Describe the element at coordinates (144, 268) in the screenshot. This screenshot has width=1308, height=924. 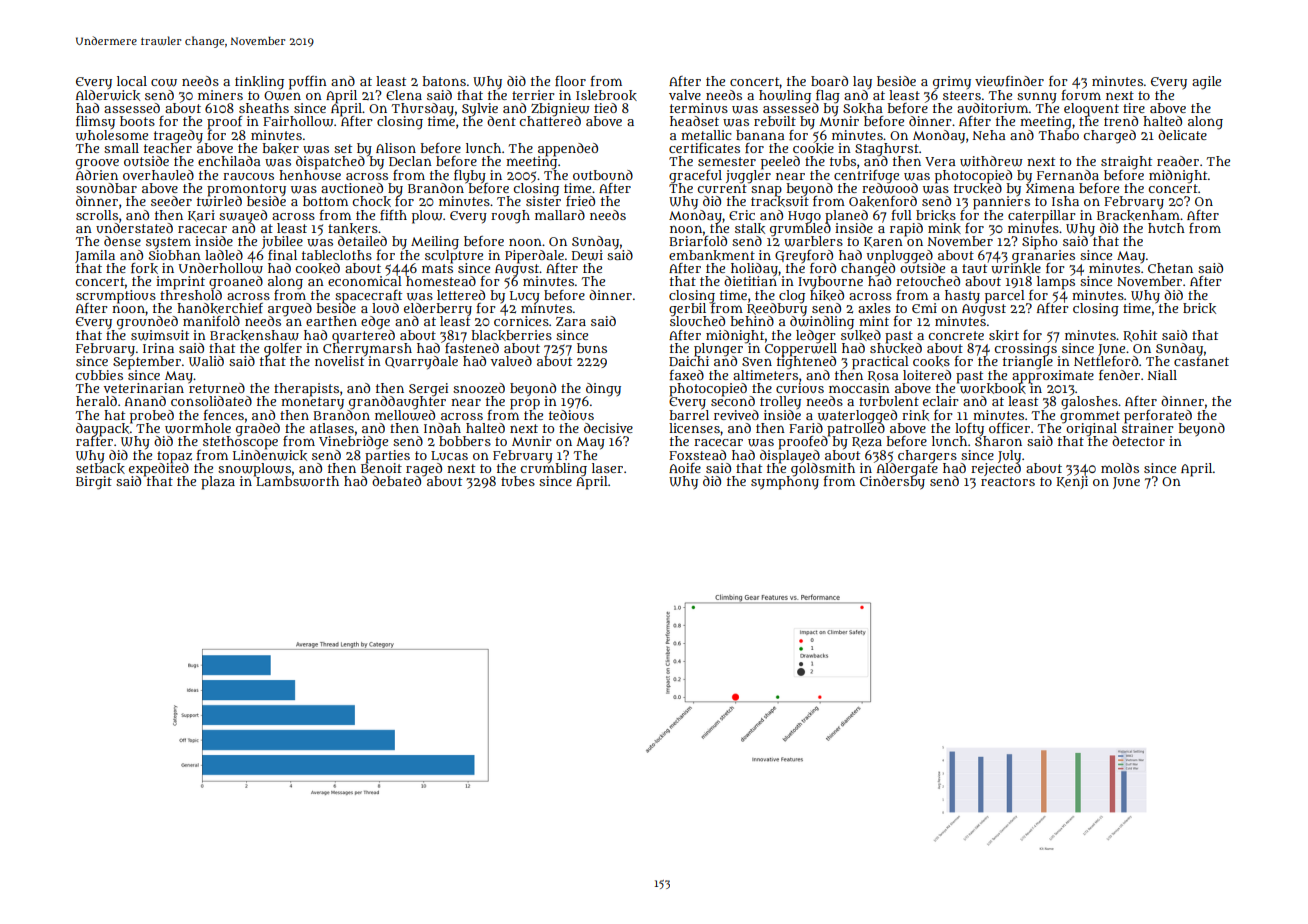
I see `fork` at that location.
